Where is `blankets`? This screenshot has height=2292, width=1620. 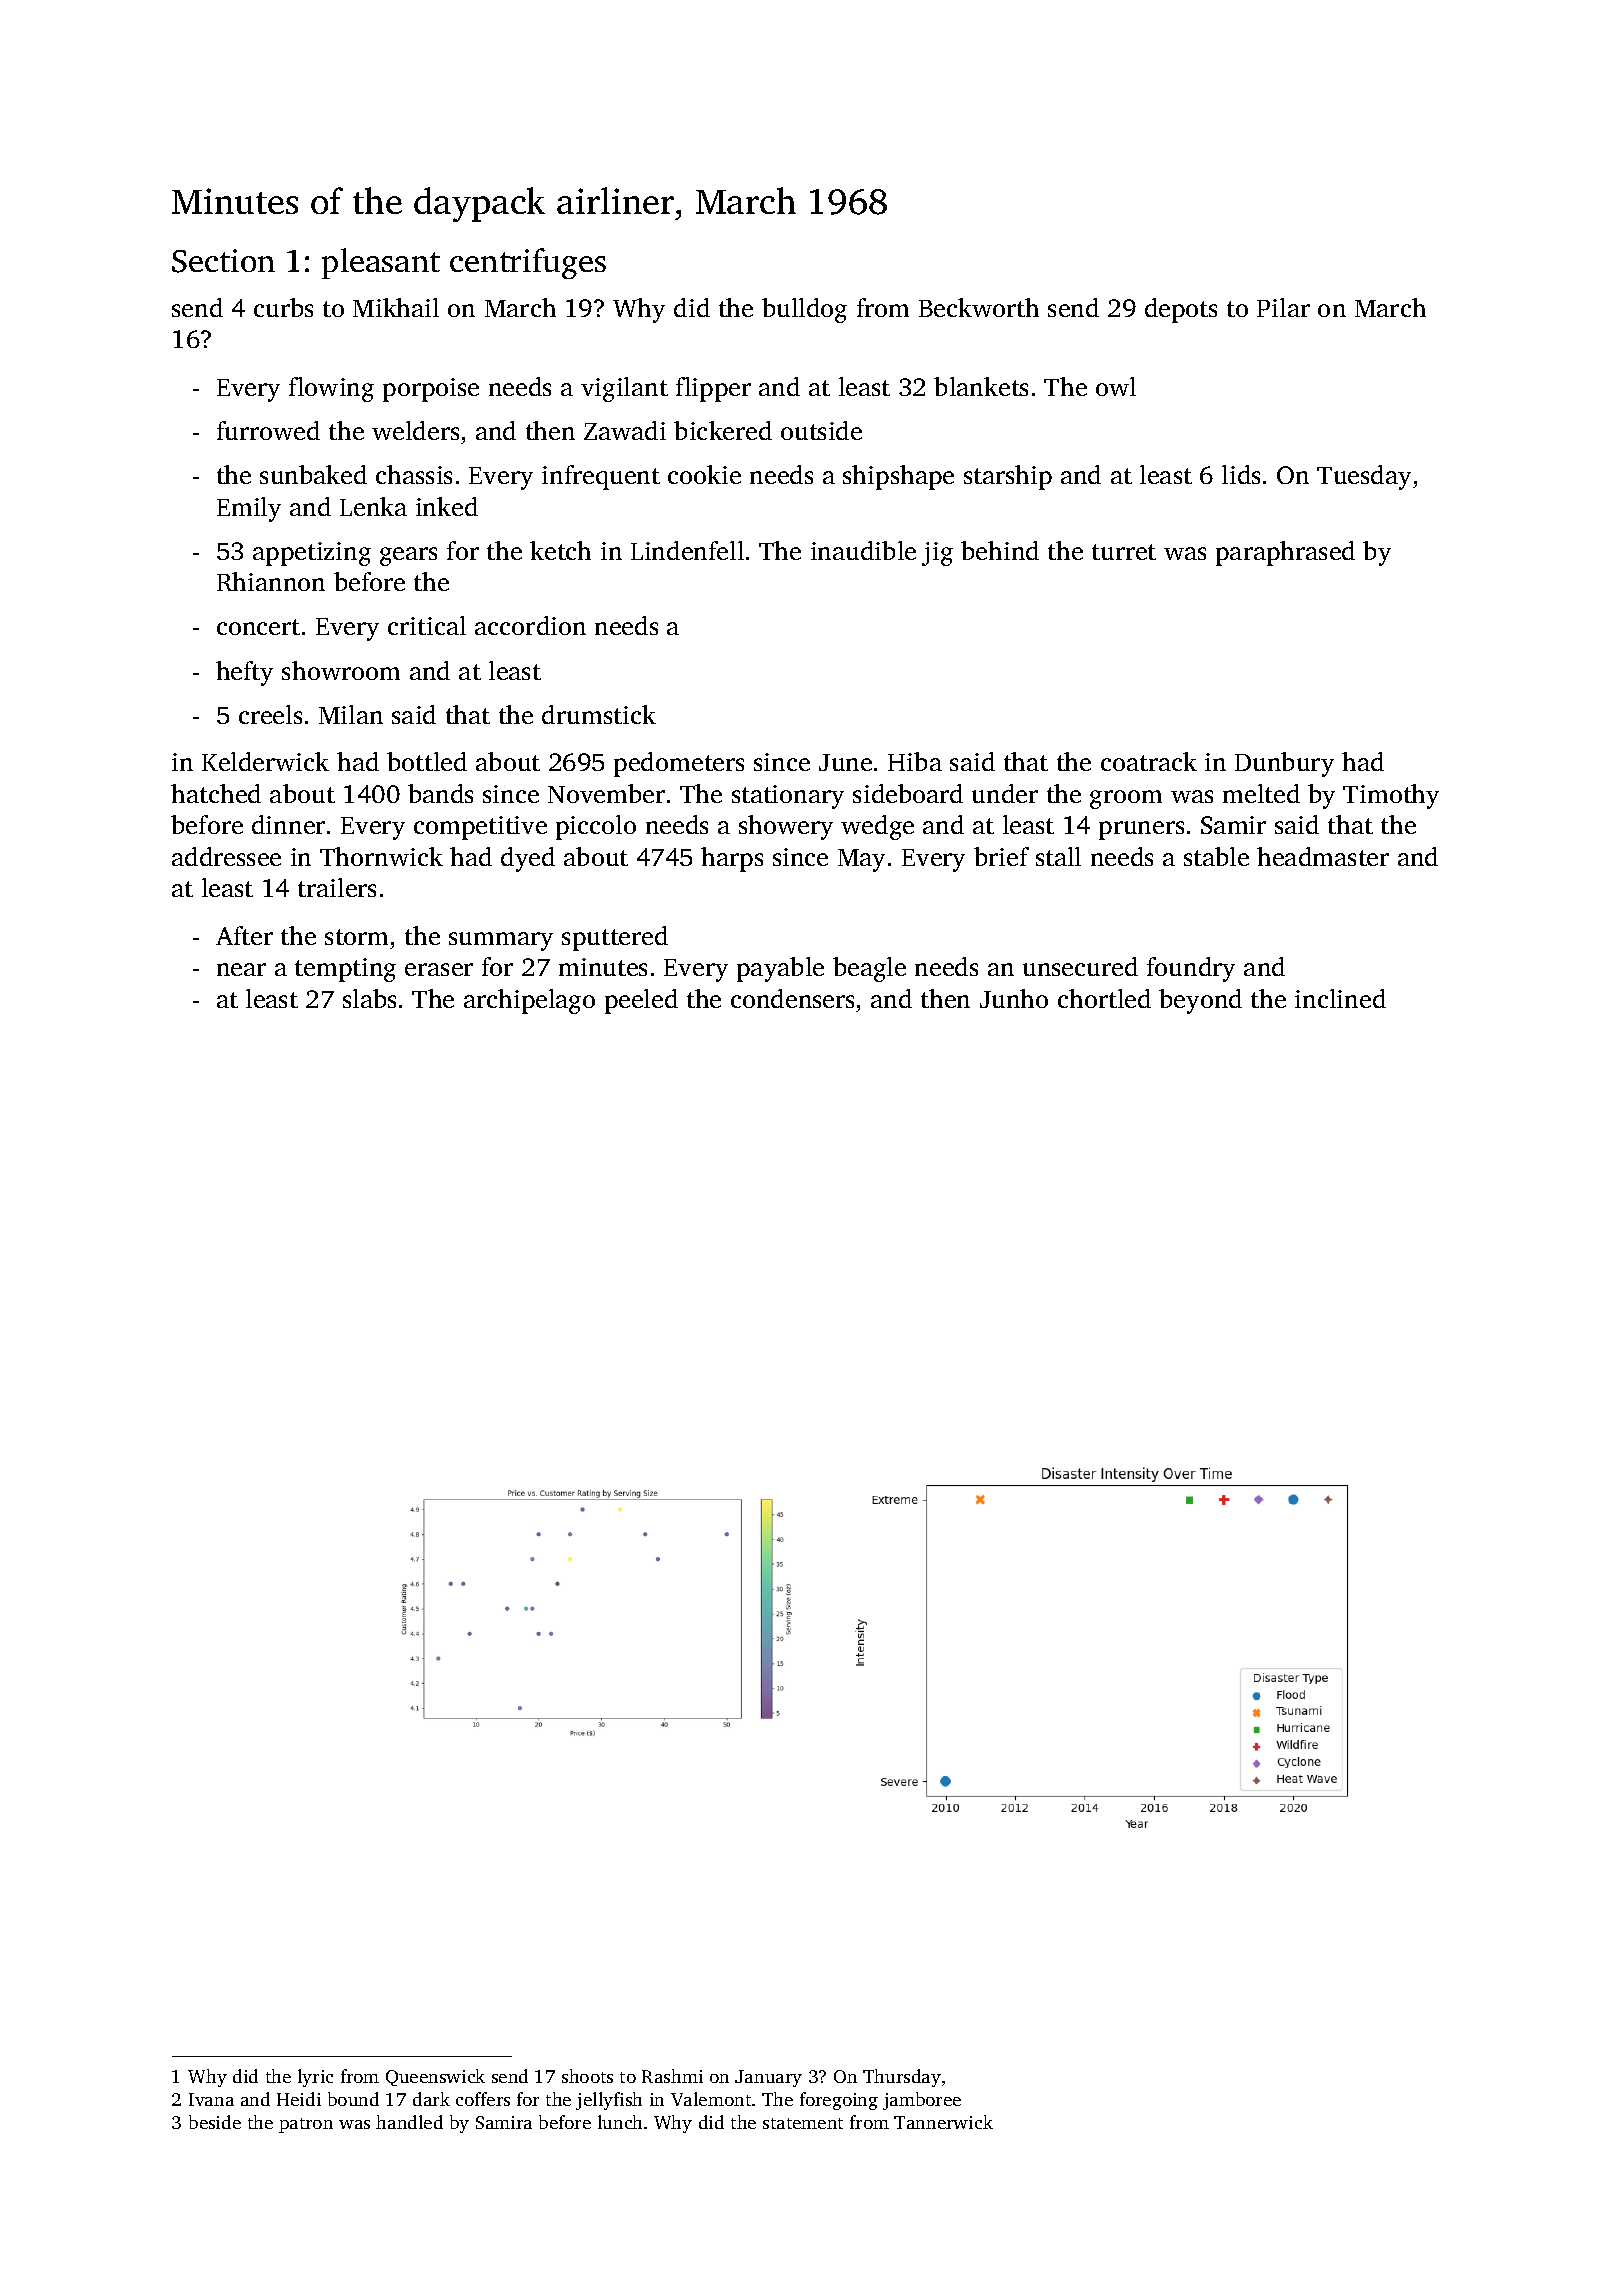 blankets is located at coordinates (981, 386).
